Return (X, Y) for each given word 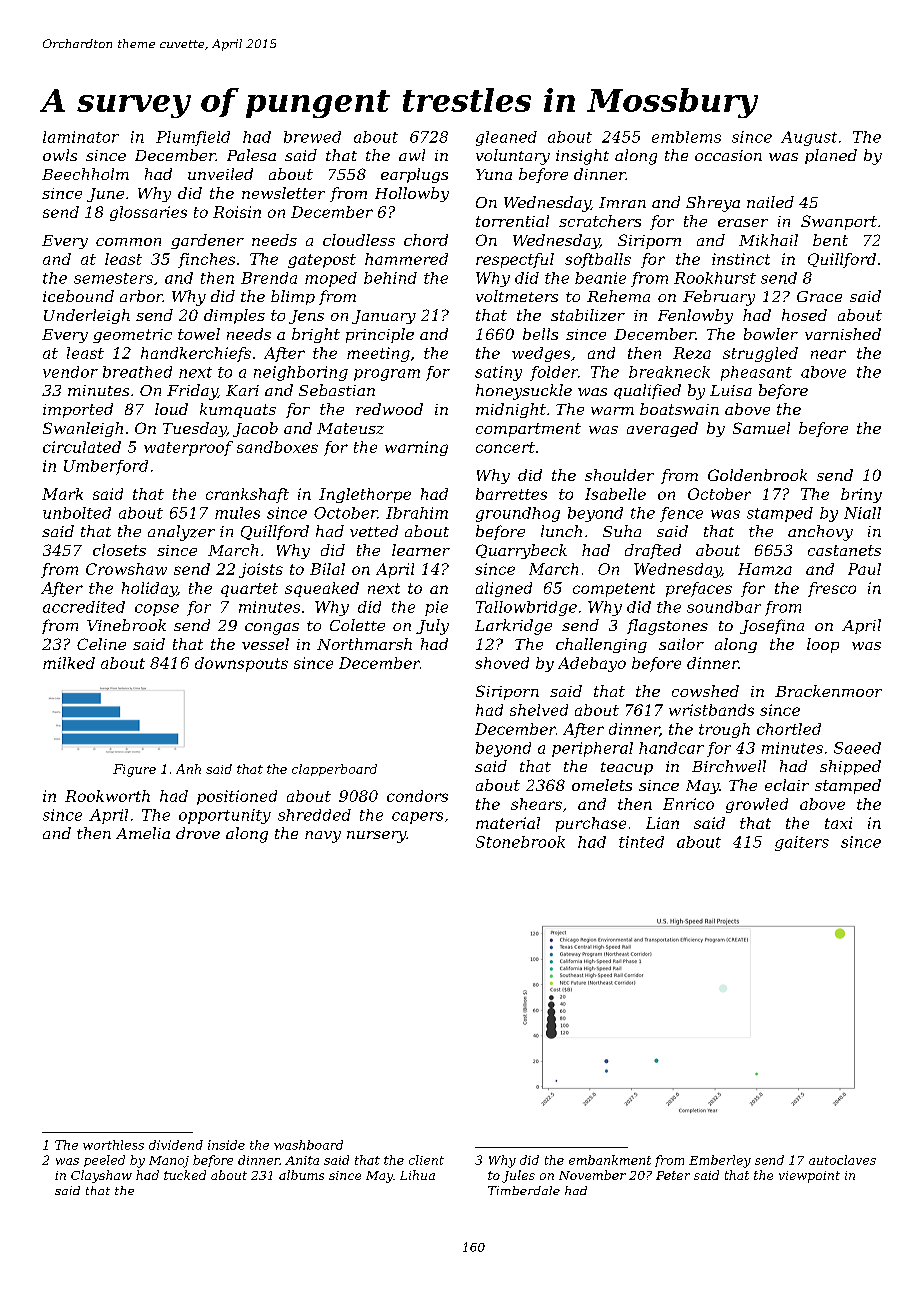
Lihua (417, 1175)
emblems (686, 137)
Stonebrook (520, 842)
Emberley (720, 1161)
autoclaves (842, 1160)
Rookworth (107, 796)
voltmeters (517, 296)
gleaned (506, 138)
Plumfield (193, 138)
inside (226, 1145)
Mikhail (768, 240)
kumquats (238, 410)
